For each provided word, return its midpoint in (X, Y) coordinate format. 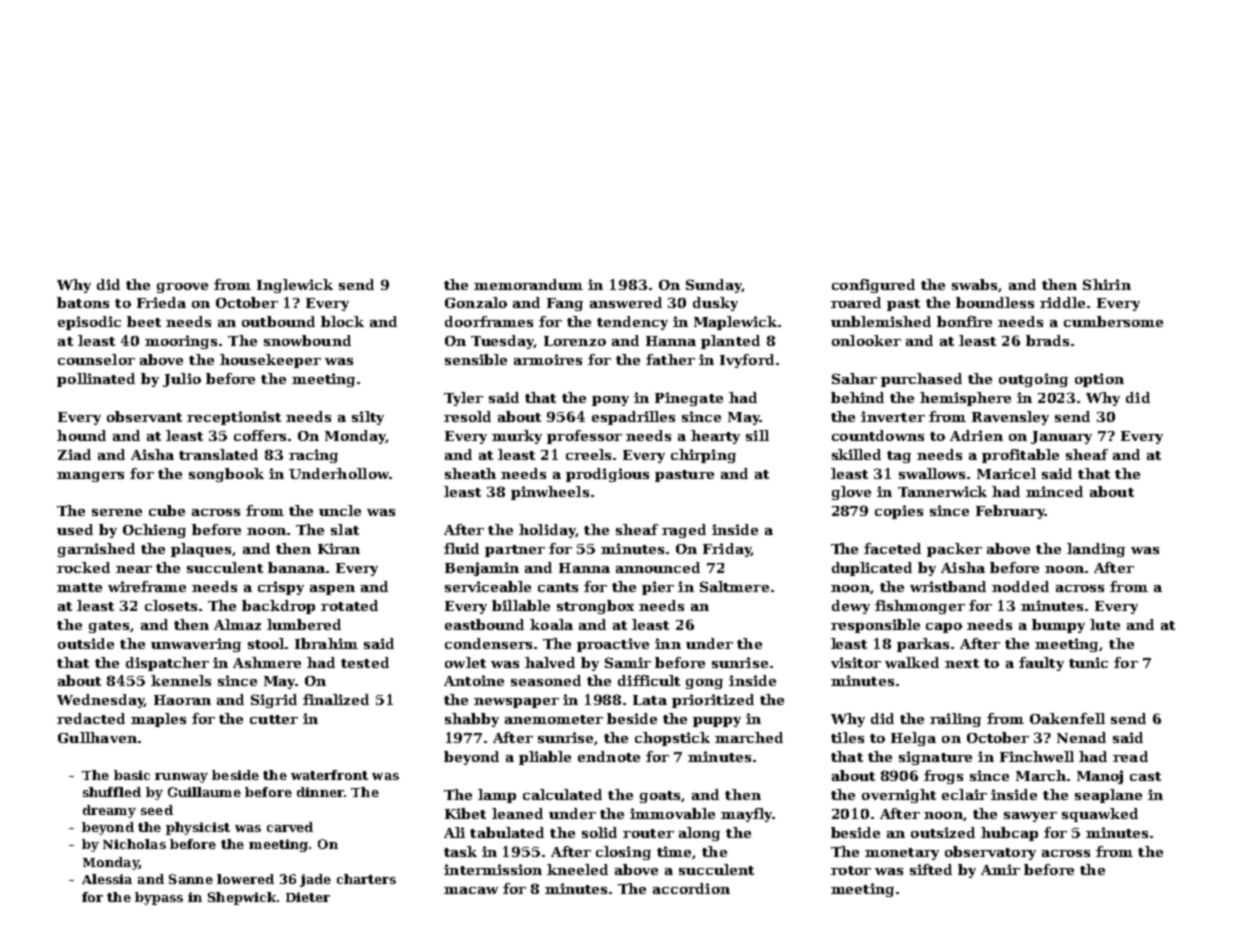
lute (1105, 624)
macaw (471, 890)
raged (684, 531)
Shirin (1107, 284)
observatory (990, 853)
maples (158, 720)
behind (857, 397)
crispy (281, 588)
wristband (948, 586)
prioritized (713, 701)
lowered (245, 879)
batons (83, 302)
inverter (893, 416)
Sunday (714, 286)
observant (144, 416)
